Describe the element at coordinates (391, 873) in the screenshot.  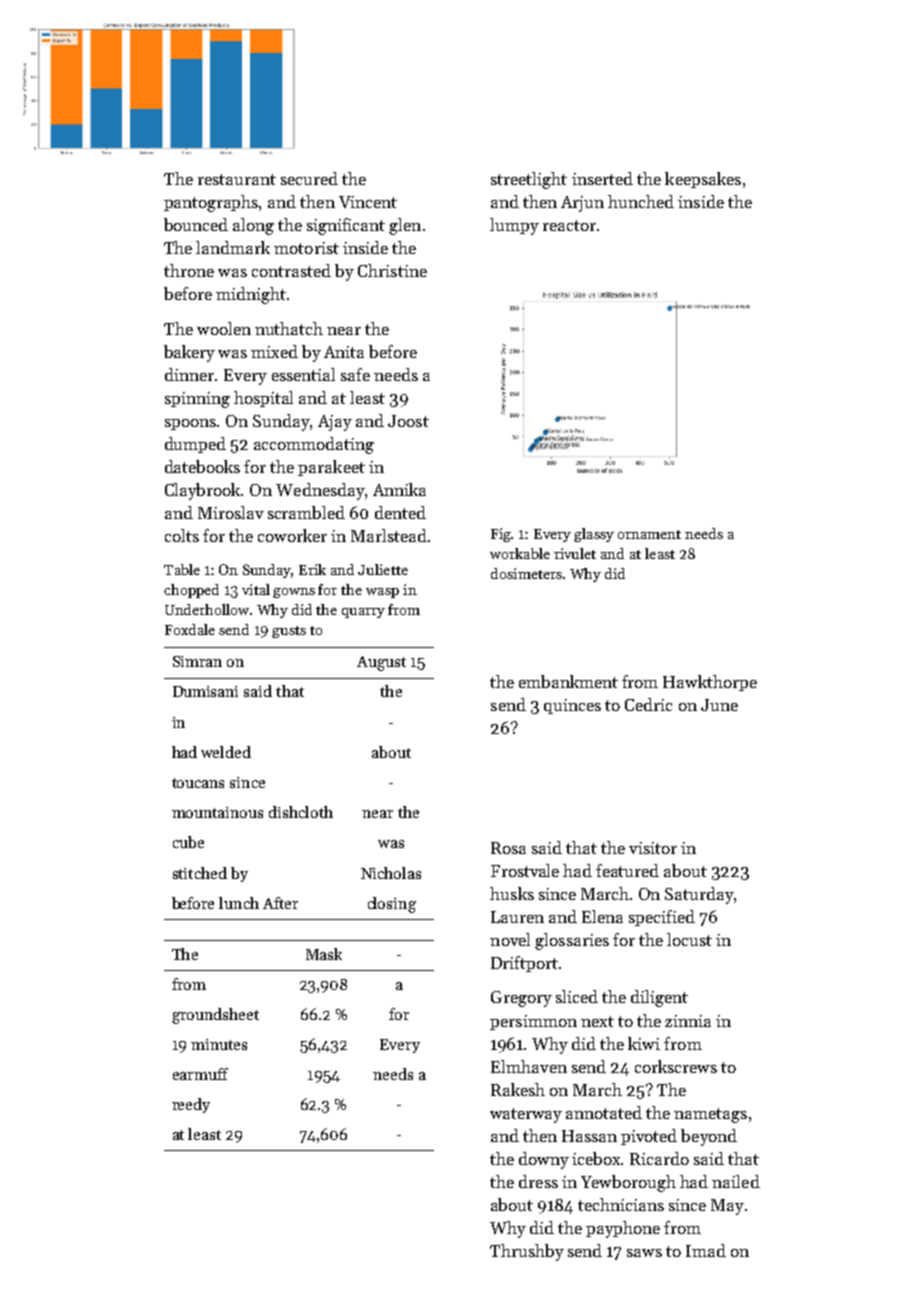
I see `Nicholas` at that location.
